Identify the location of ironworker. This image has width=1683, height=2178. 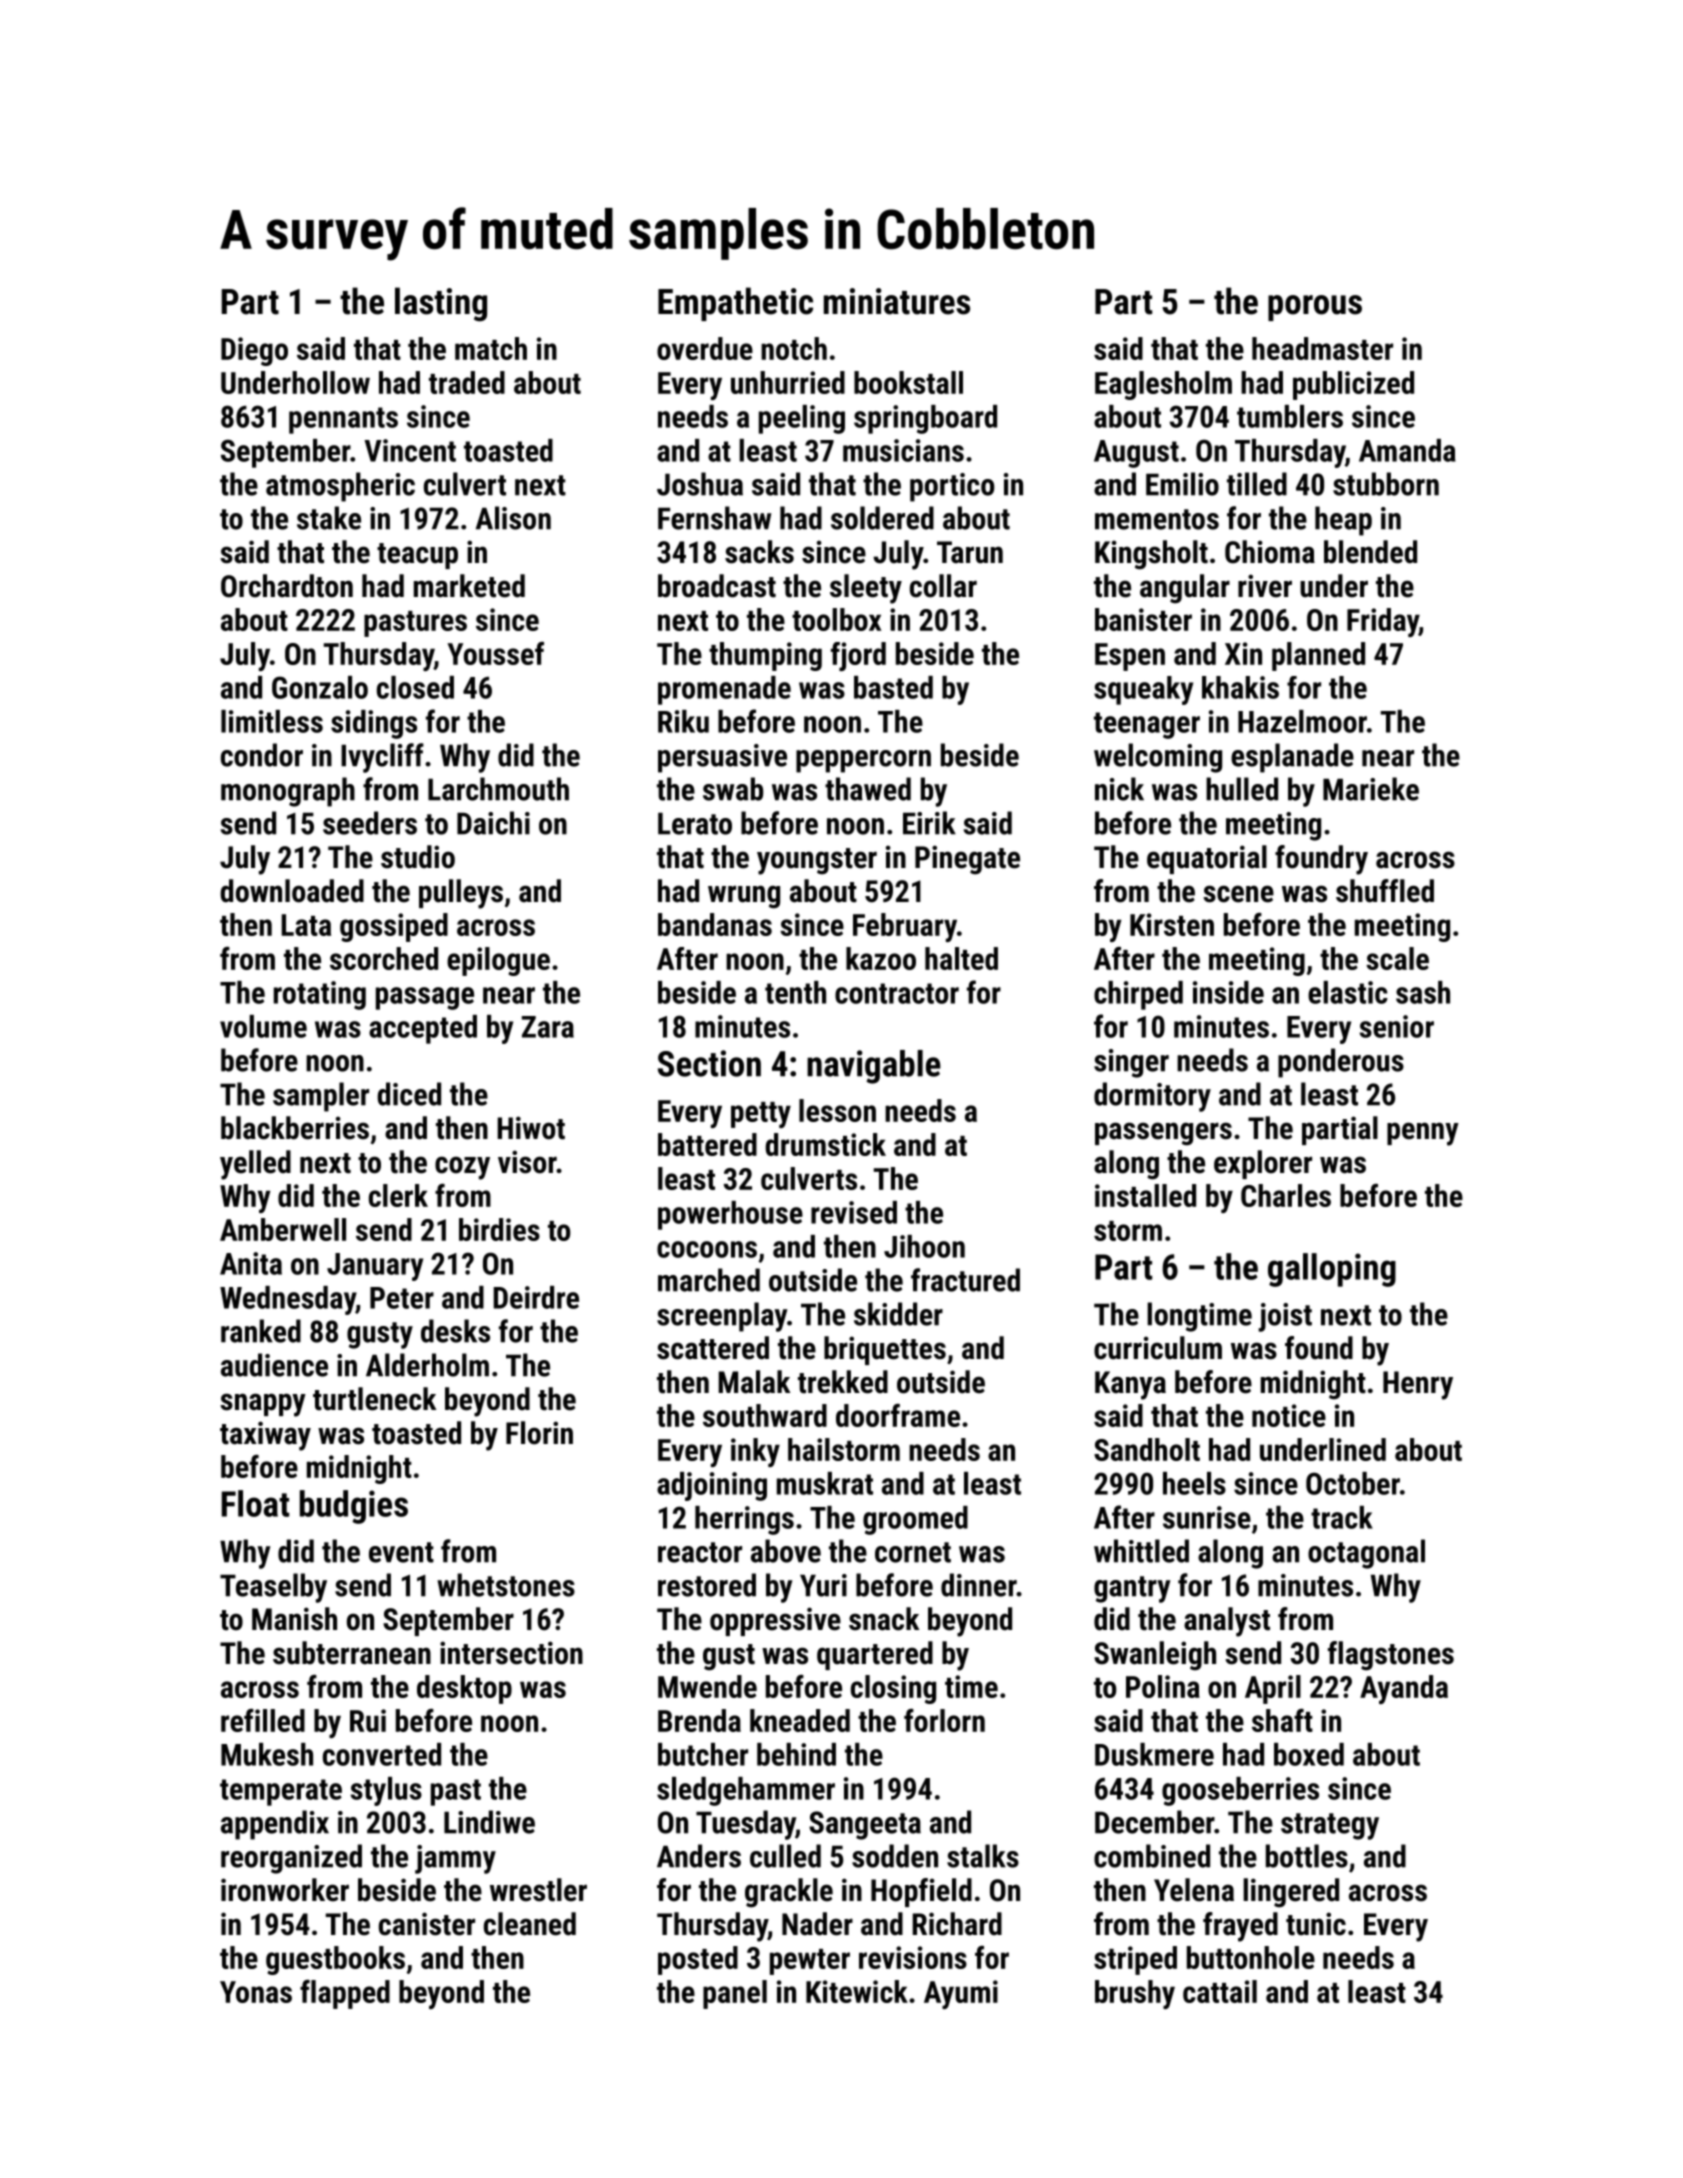
(285, 1890).
